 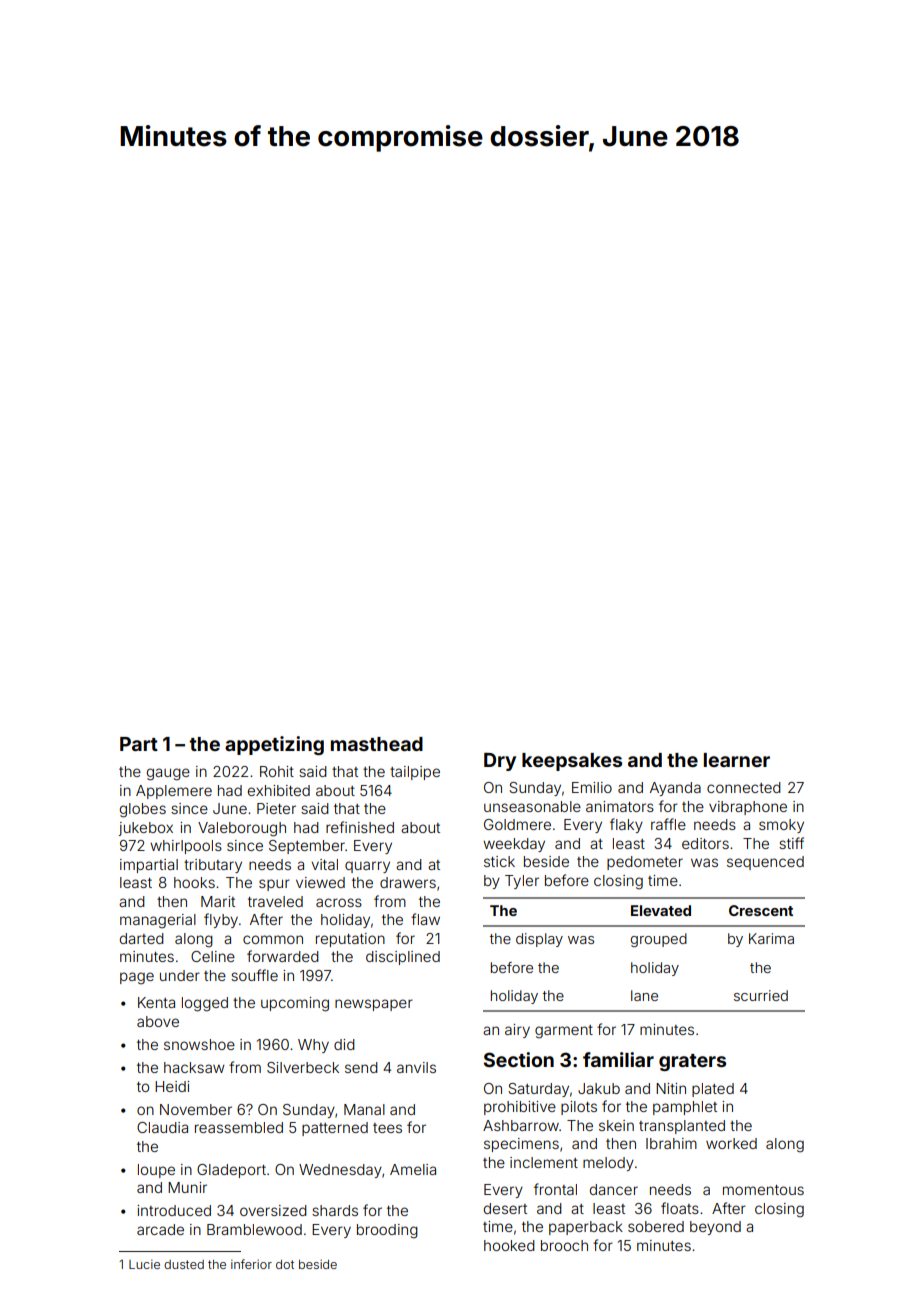 I want to click on appetizing, so click(x=274, y=745).
